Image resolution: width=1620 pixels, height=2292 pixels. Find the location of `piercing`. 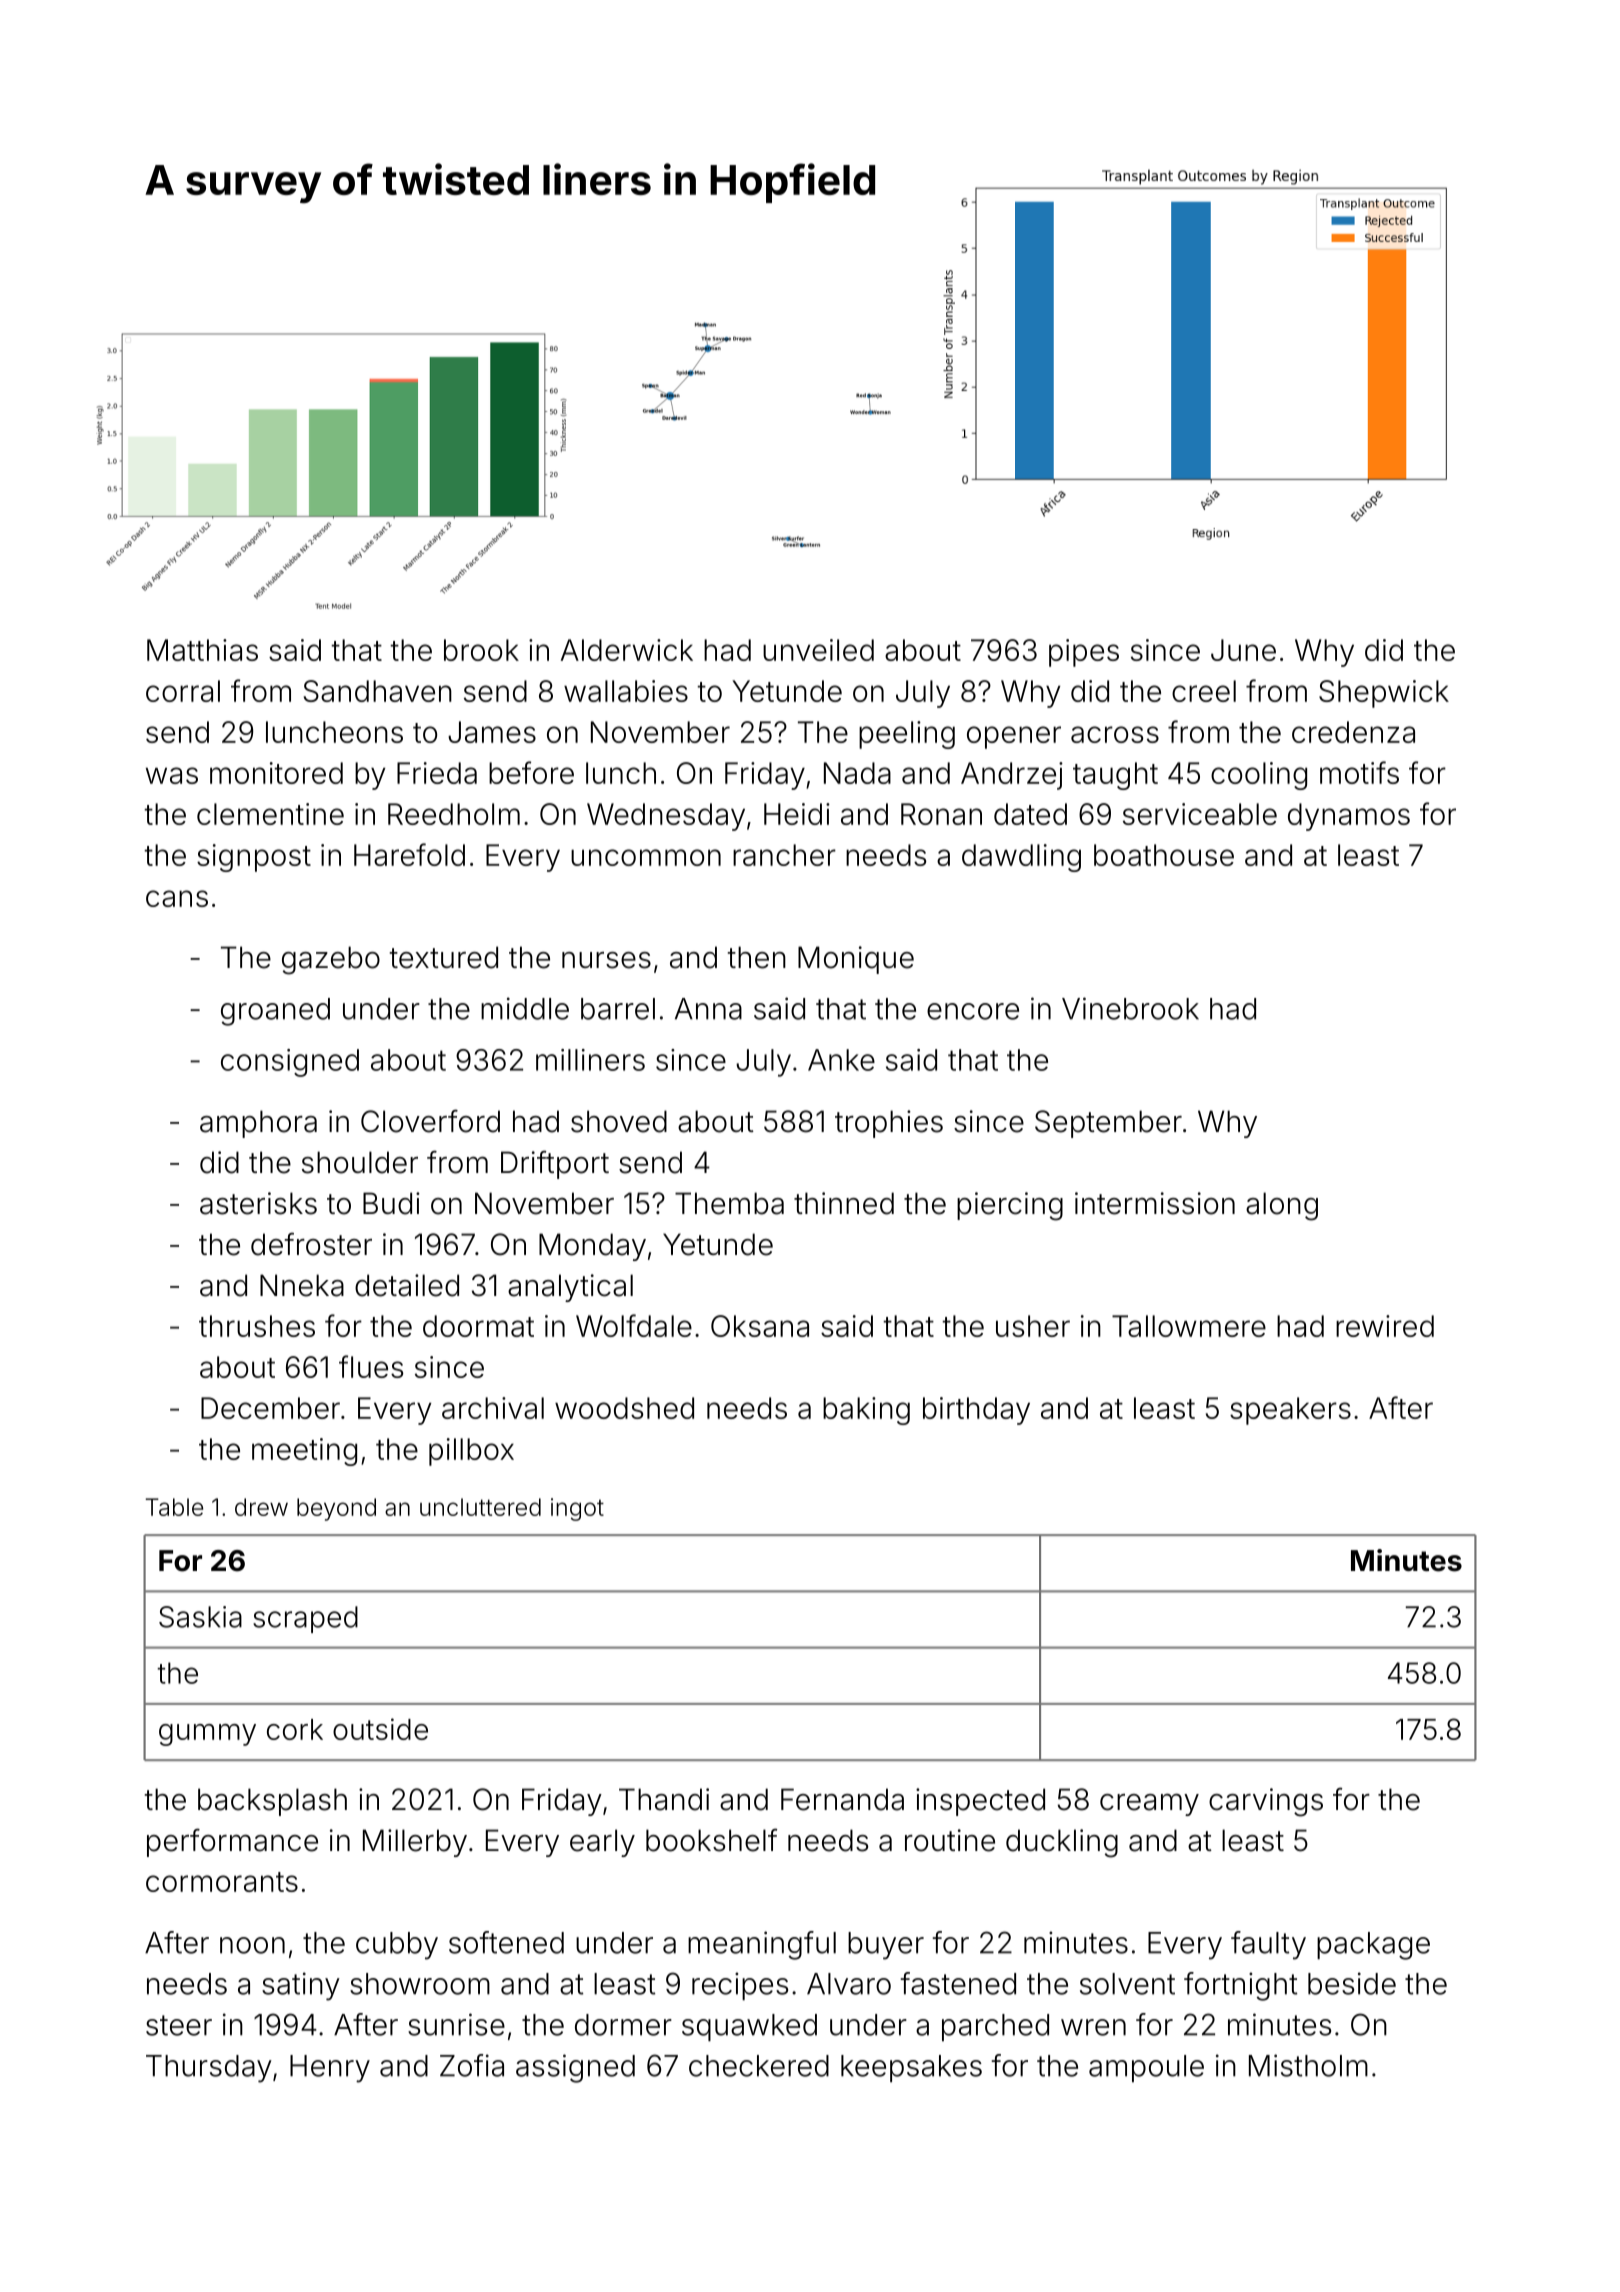

piercing is located at coordinates (1010, 1206).
